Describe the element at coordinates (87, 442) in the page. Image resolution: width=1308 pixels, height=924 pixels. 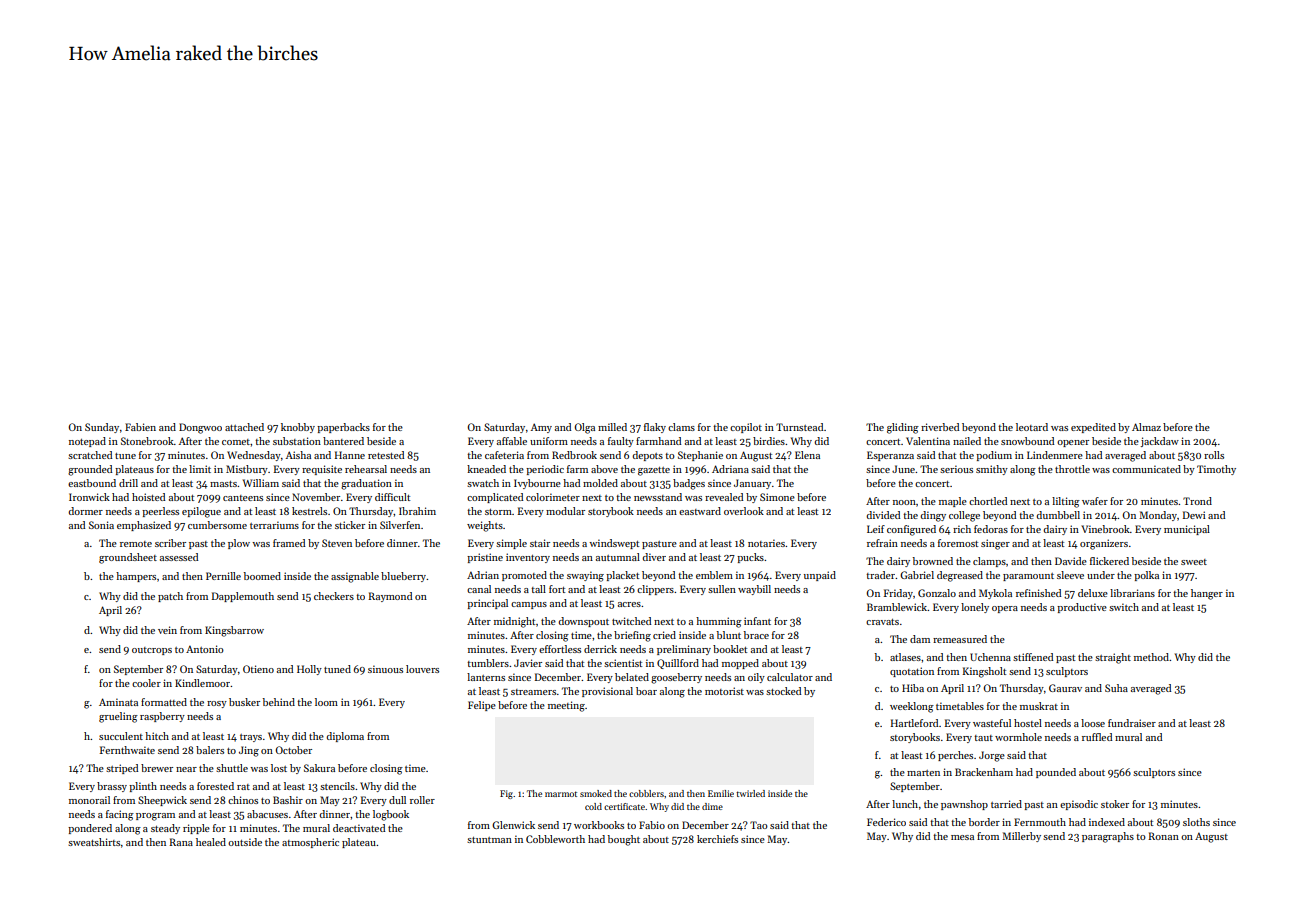
I see `notepad` at that location.
